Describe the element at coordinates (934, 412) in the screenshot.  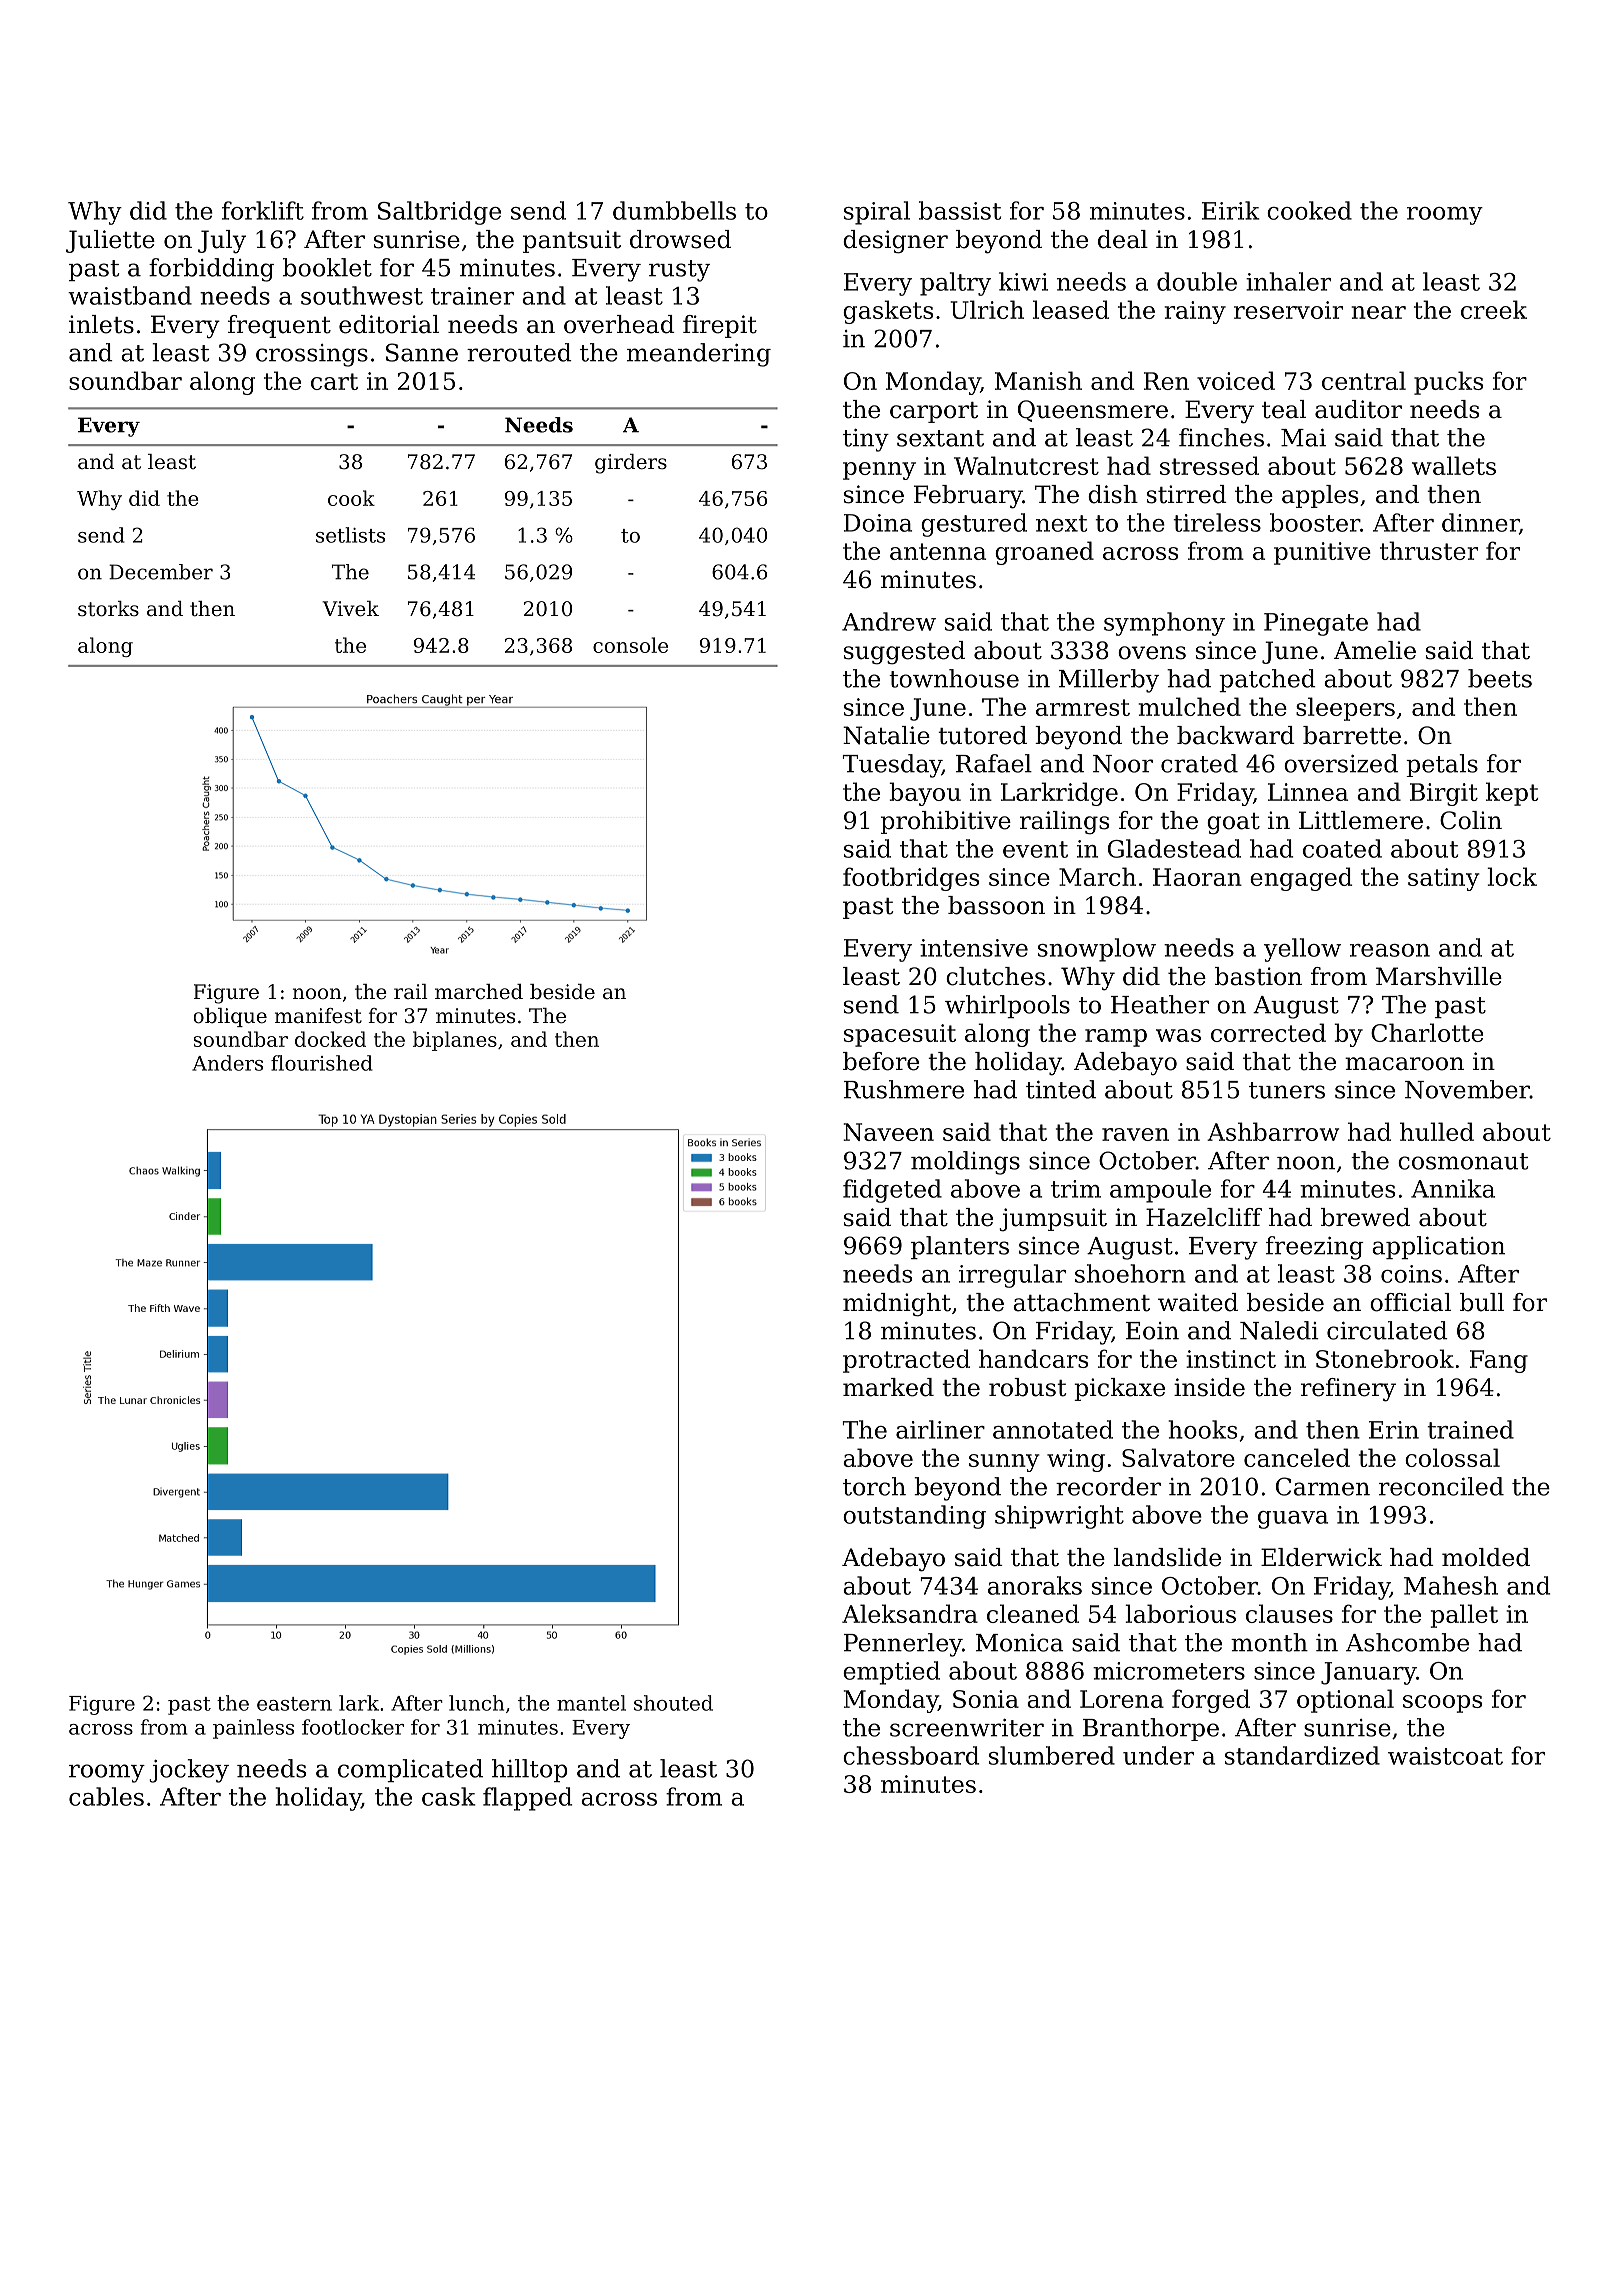
I see `carport` at that location.
